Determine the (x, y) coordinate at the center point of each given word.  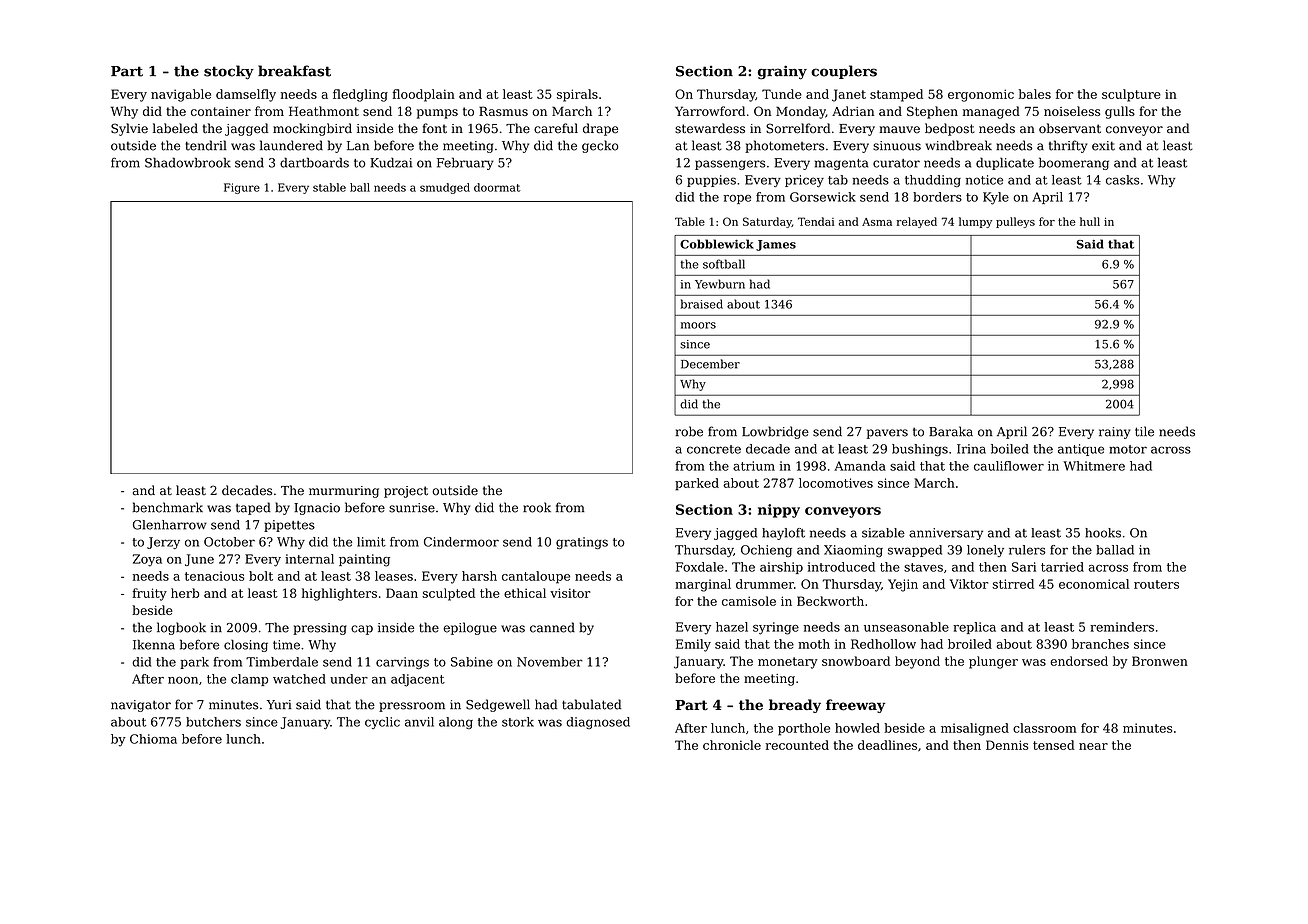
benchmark (168, 507)
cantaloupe (536, 577)
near (1093, 746)
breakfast (294, 71)
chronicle (732, 745)
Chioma (153, 739)
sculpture (1131, 95)
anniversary (946, 534)
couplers (844, 72)
